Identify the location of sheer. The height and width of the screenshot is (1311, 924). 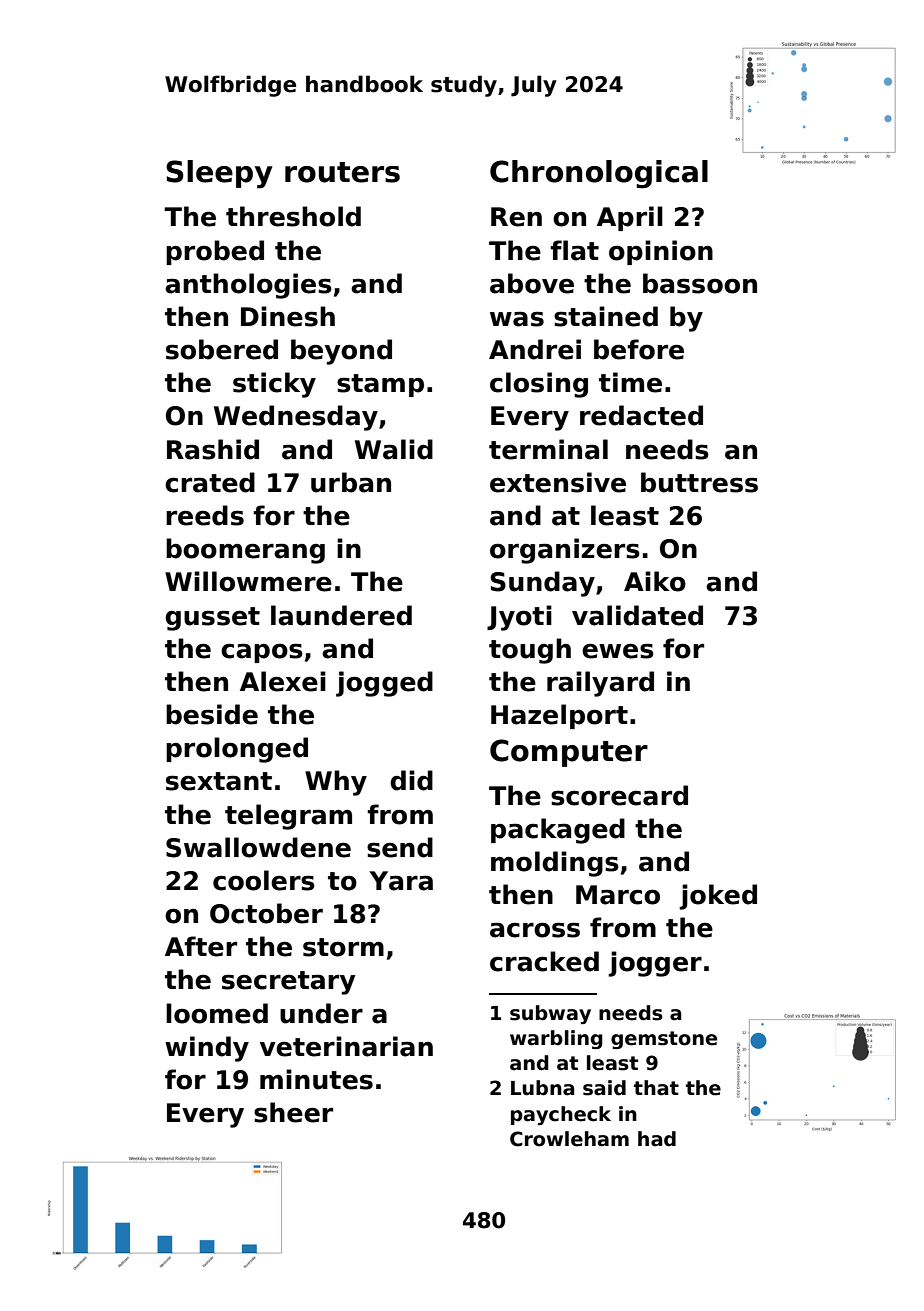
(293, 1112).
